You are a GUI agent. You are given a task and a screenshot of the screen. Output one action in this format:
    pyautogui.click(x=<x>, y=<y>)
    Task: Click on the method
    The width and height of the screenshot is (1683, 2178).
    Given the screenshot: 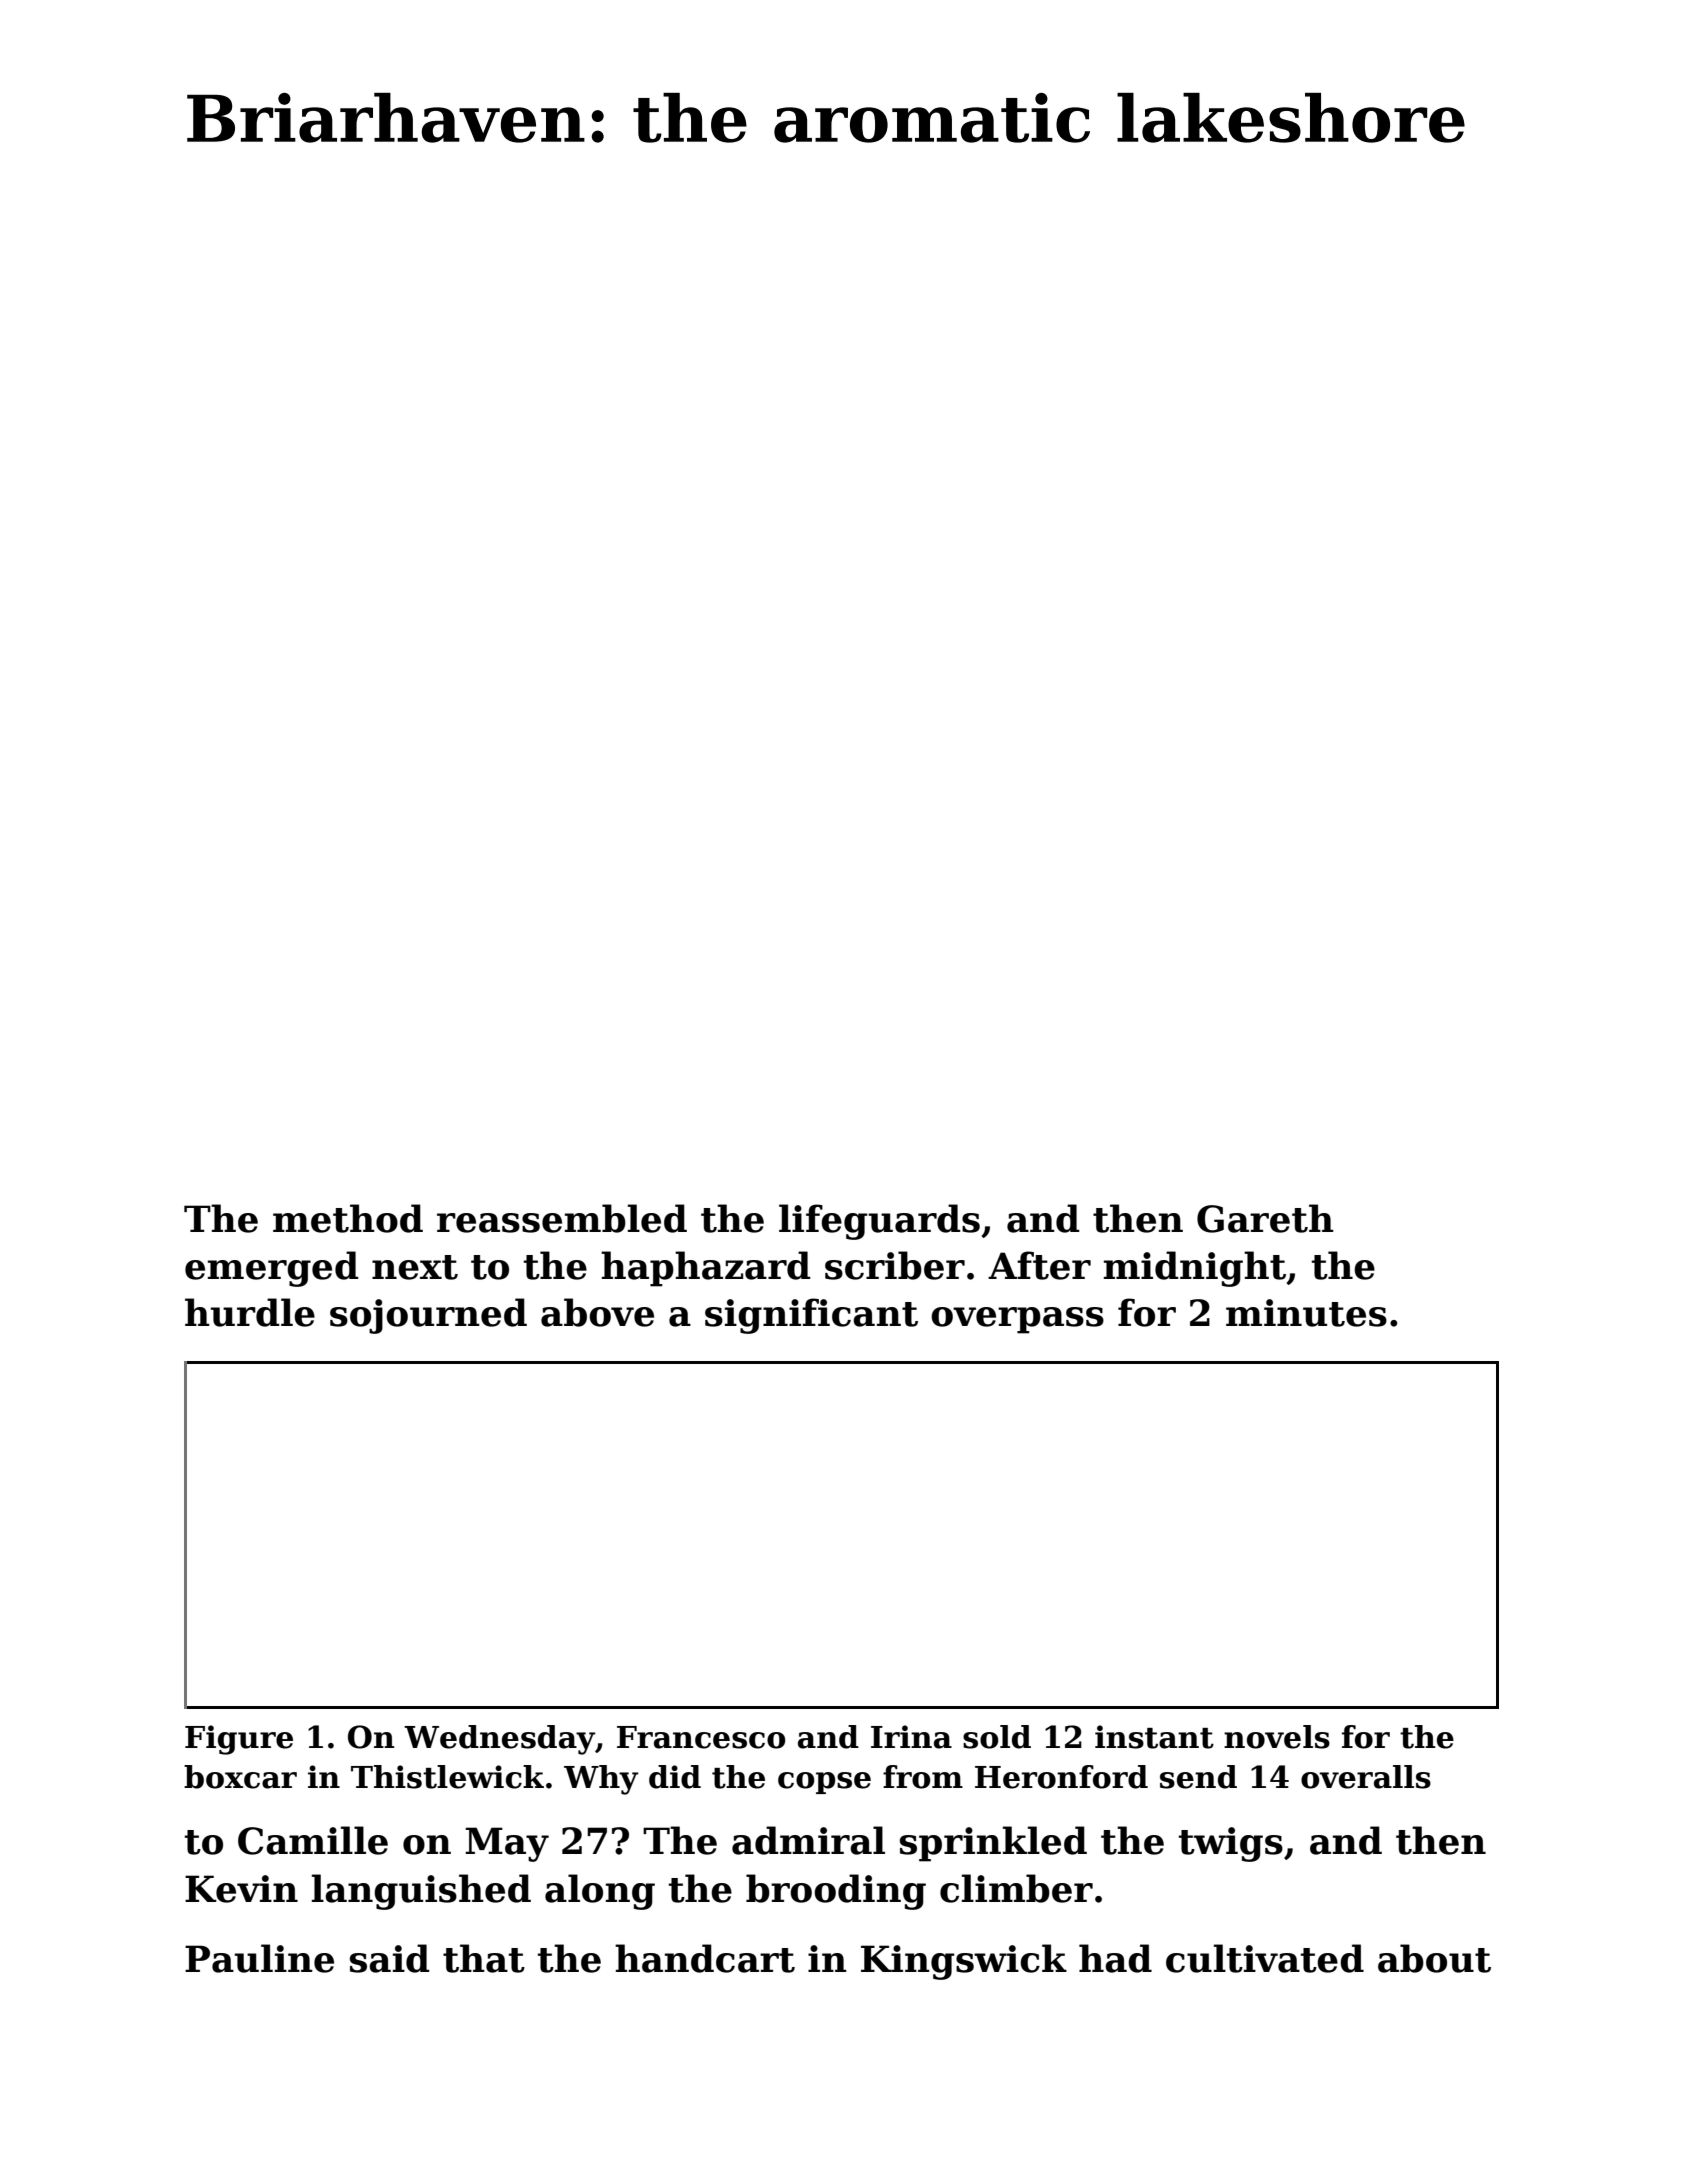 What is the action you would take?
    pyautogui.click(x=348, y=1218)
